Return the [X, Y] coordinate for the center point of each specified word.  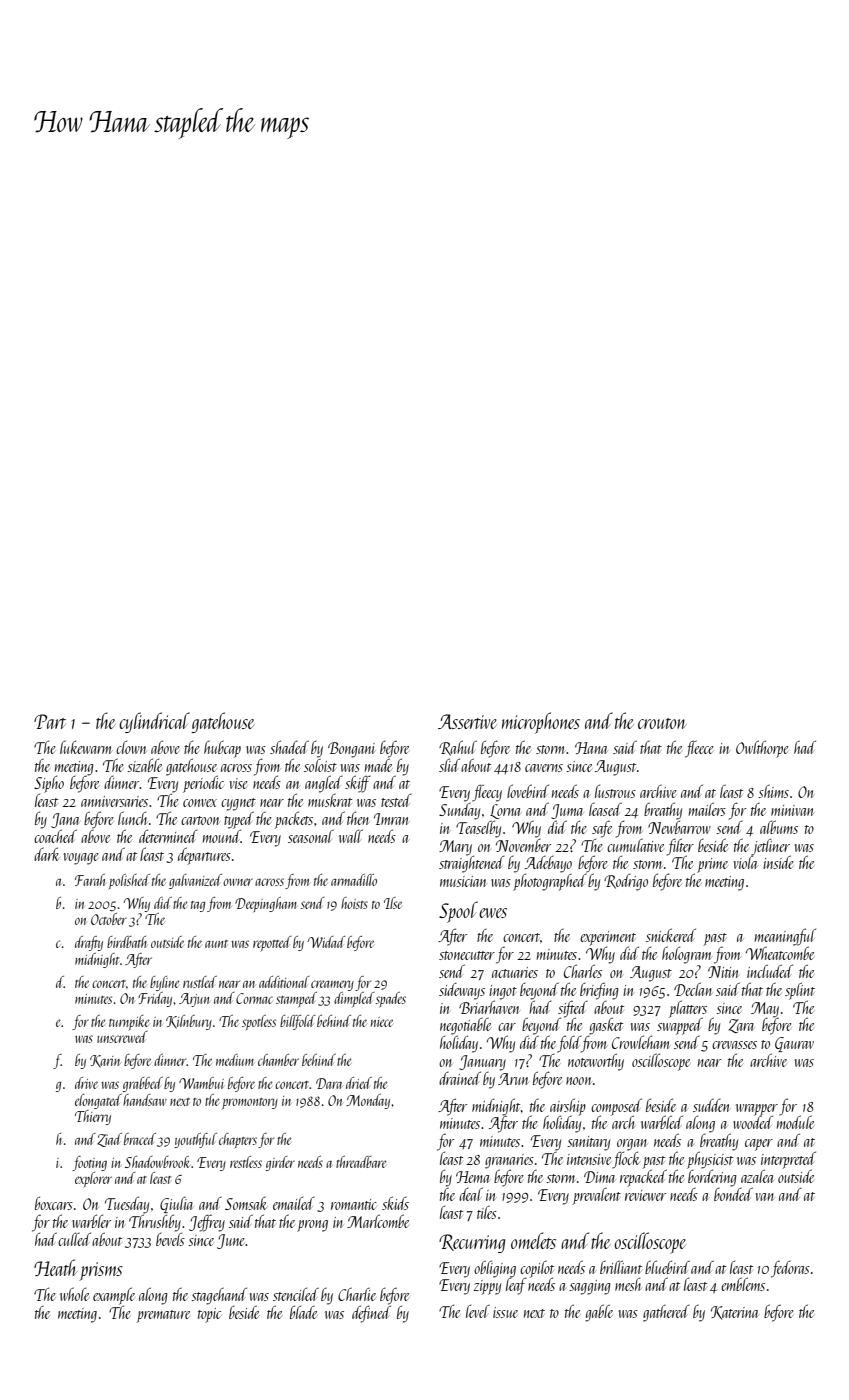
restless [246, 1162]
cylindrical [154, 722]
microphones [541, 723]
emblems [743, 1284]
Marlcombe [378, 1221]
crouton [662, 723]
